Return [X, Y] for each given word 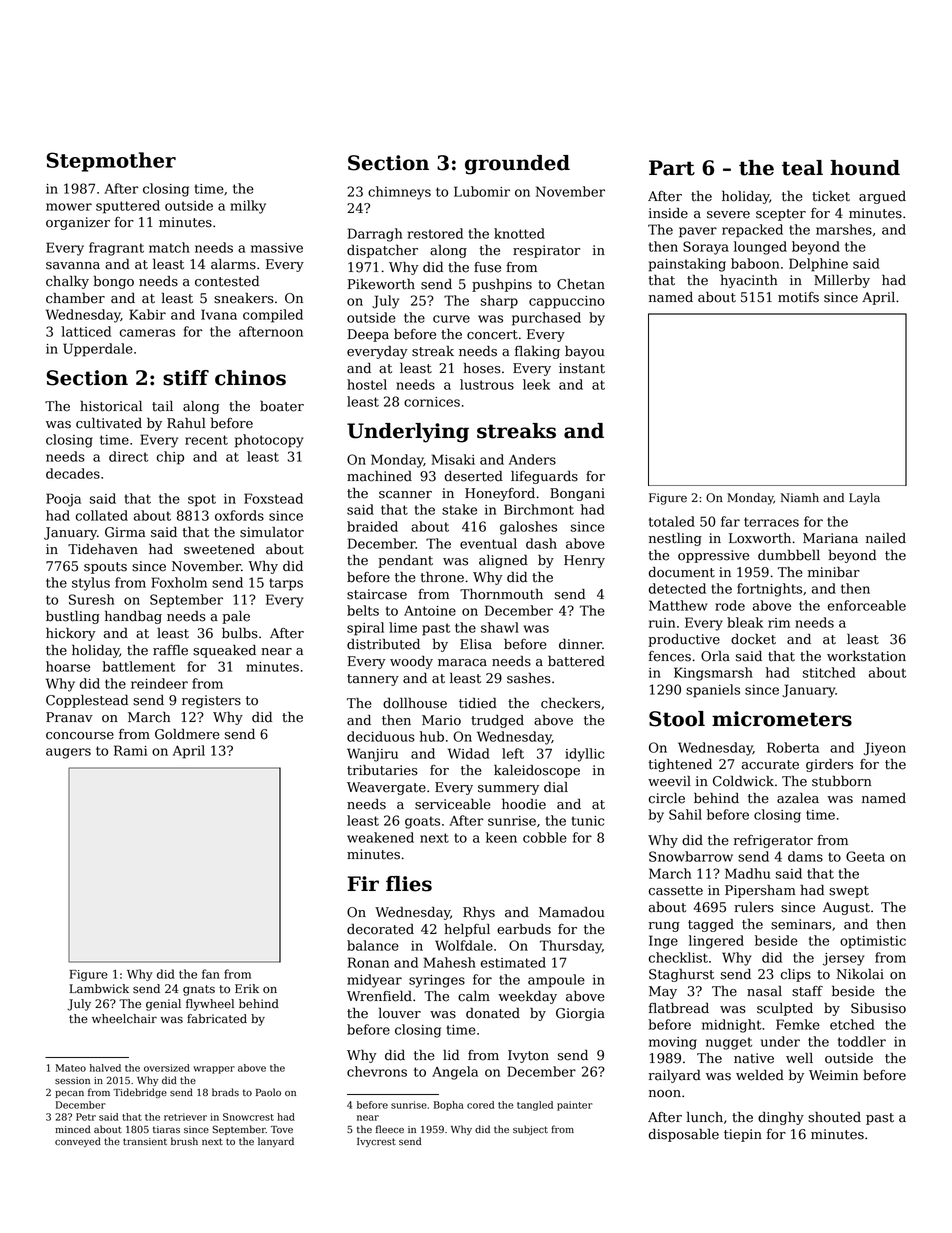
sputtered [128, 207]
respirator [546, 251]
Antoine [430, 611]
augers [68, 753]
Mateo [71, 1068]
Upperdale [98, 350]
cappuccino [567, 302]
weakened [380, 837]
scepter [781, 215]
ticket [831, 196]
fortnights [769, 590]
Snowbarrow [691, 856]
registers [211, 701]
